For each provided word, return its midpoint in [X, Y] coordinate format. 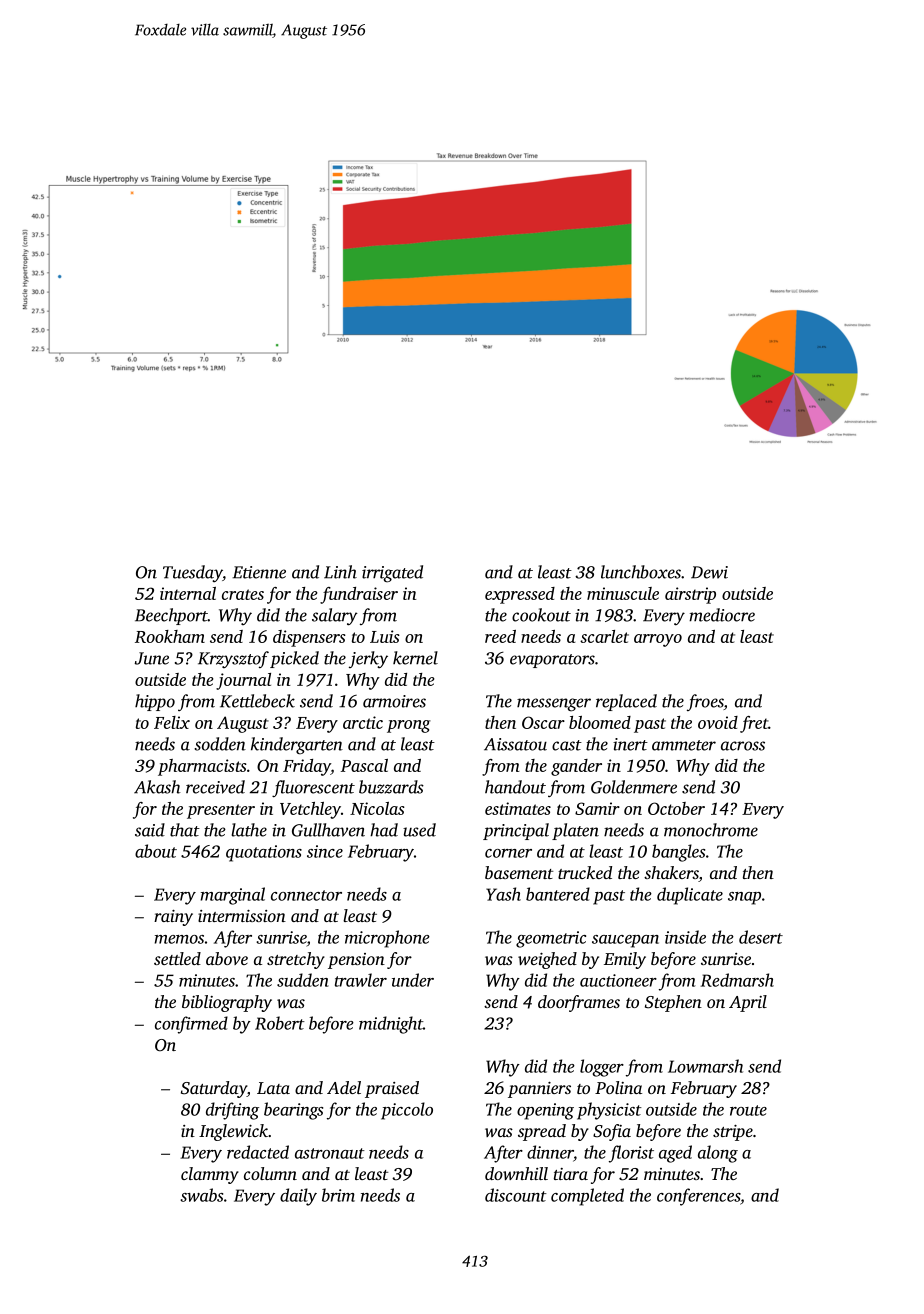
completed [587, 1197]
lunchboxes [641, 572]
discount [516, 1195]
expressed [520, 595]
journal [243, 681]
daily [298, 1197]
